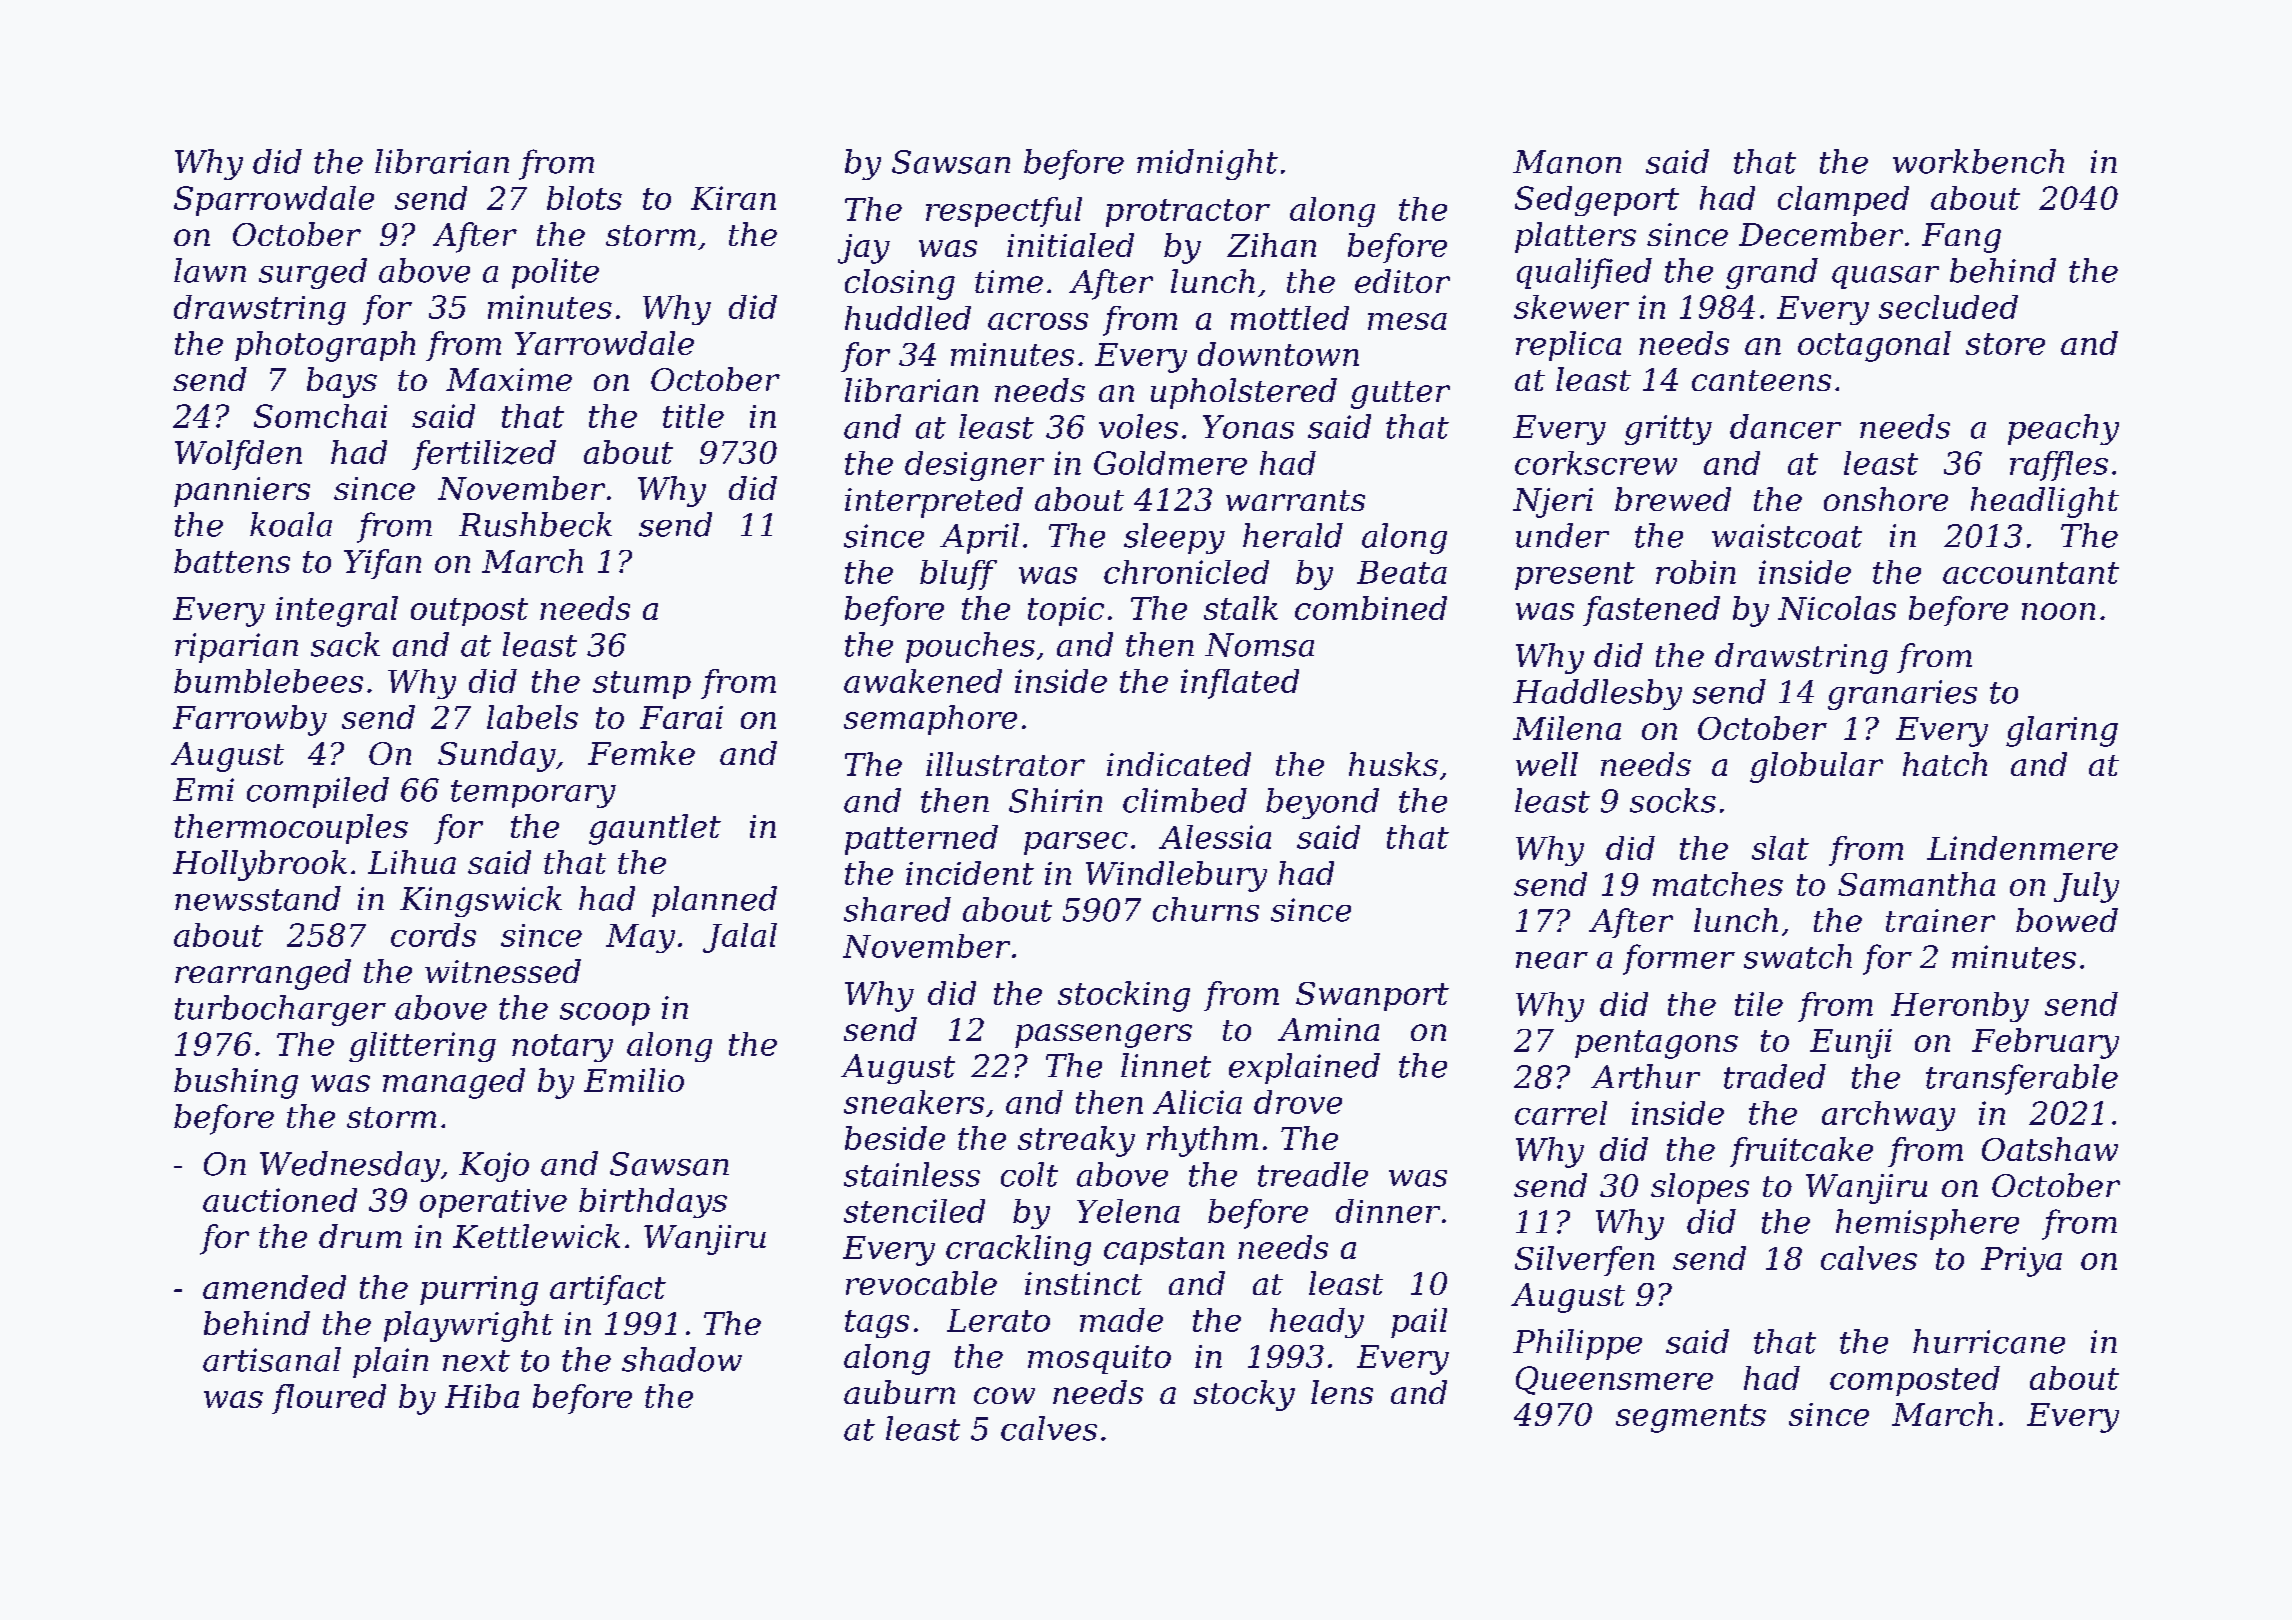 Image resolution: width=2292 pixels, height=1620 pixels. What do you see at coordinates (1419, 1323) in the page?
I see `pail` at bounding box center [1419, 1323].
